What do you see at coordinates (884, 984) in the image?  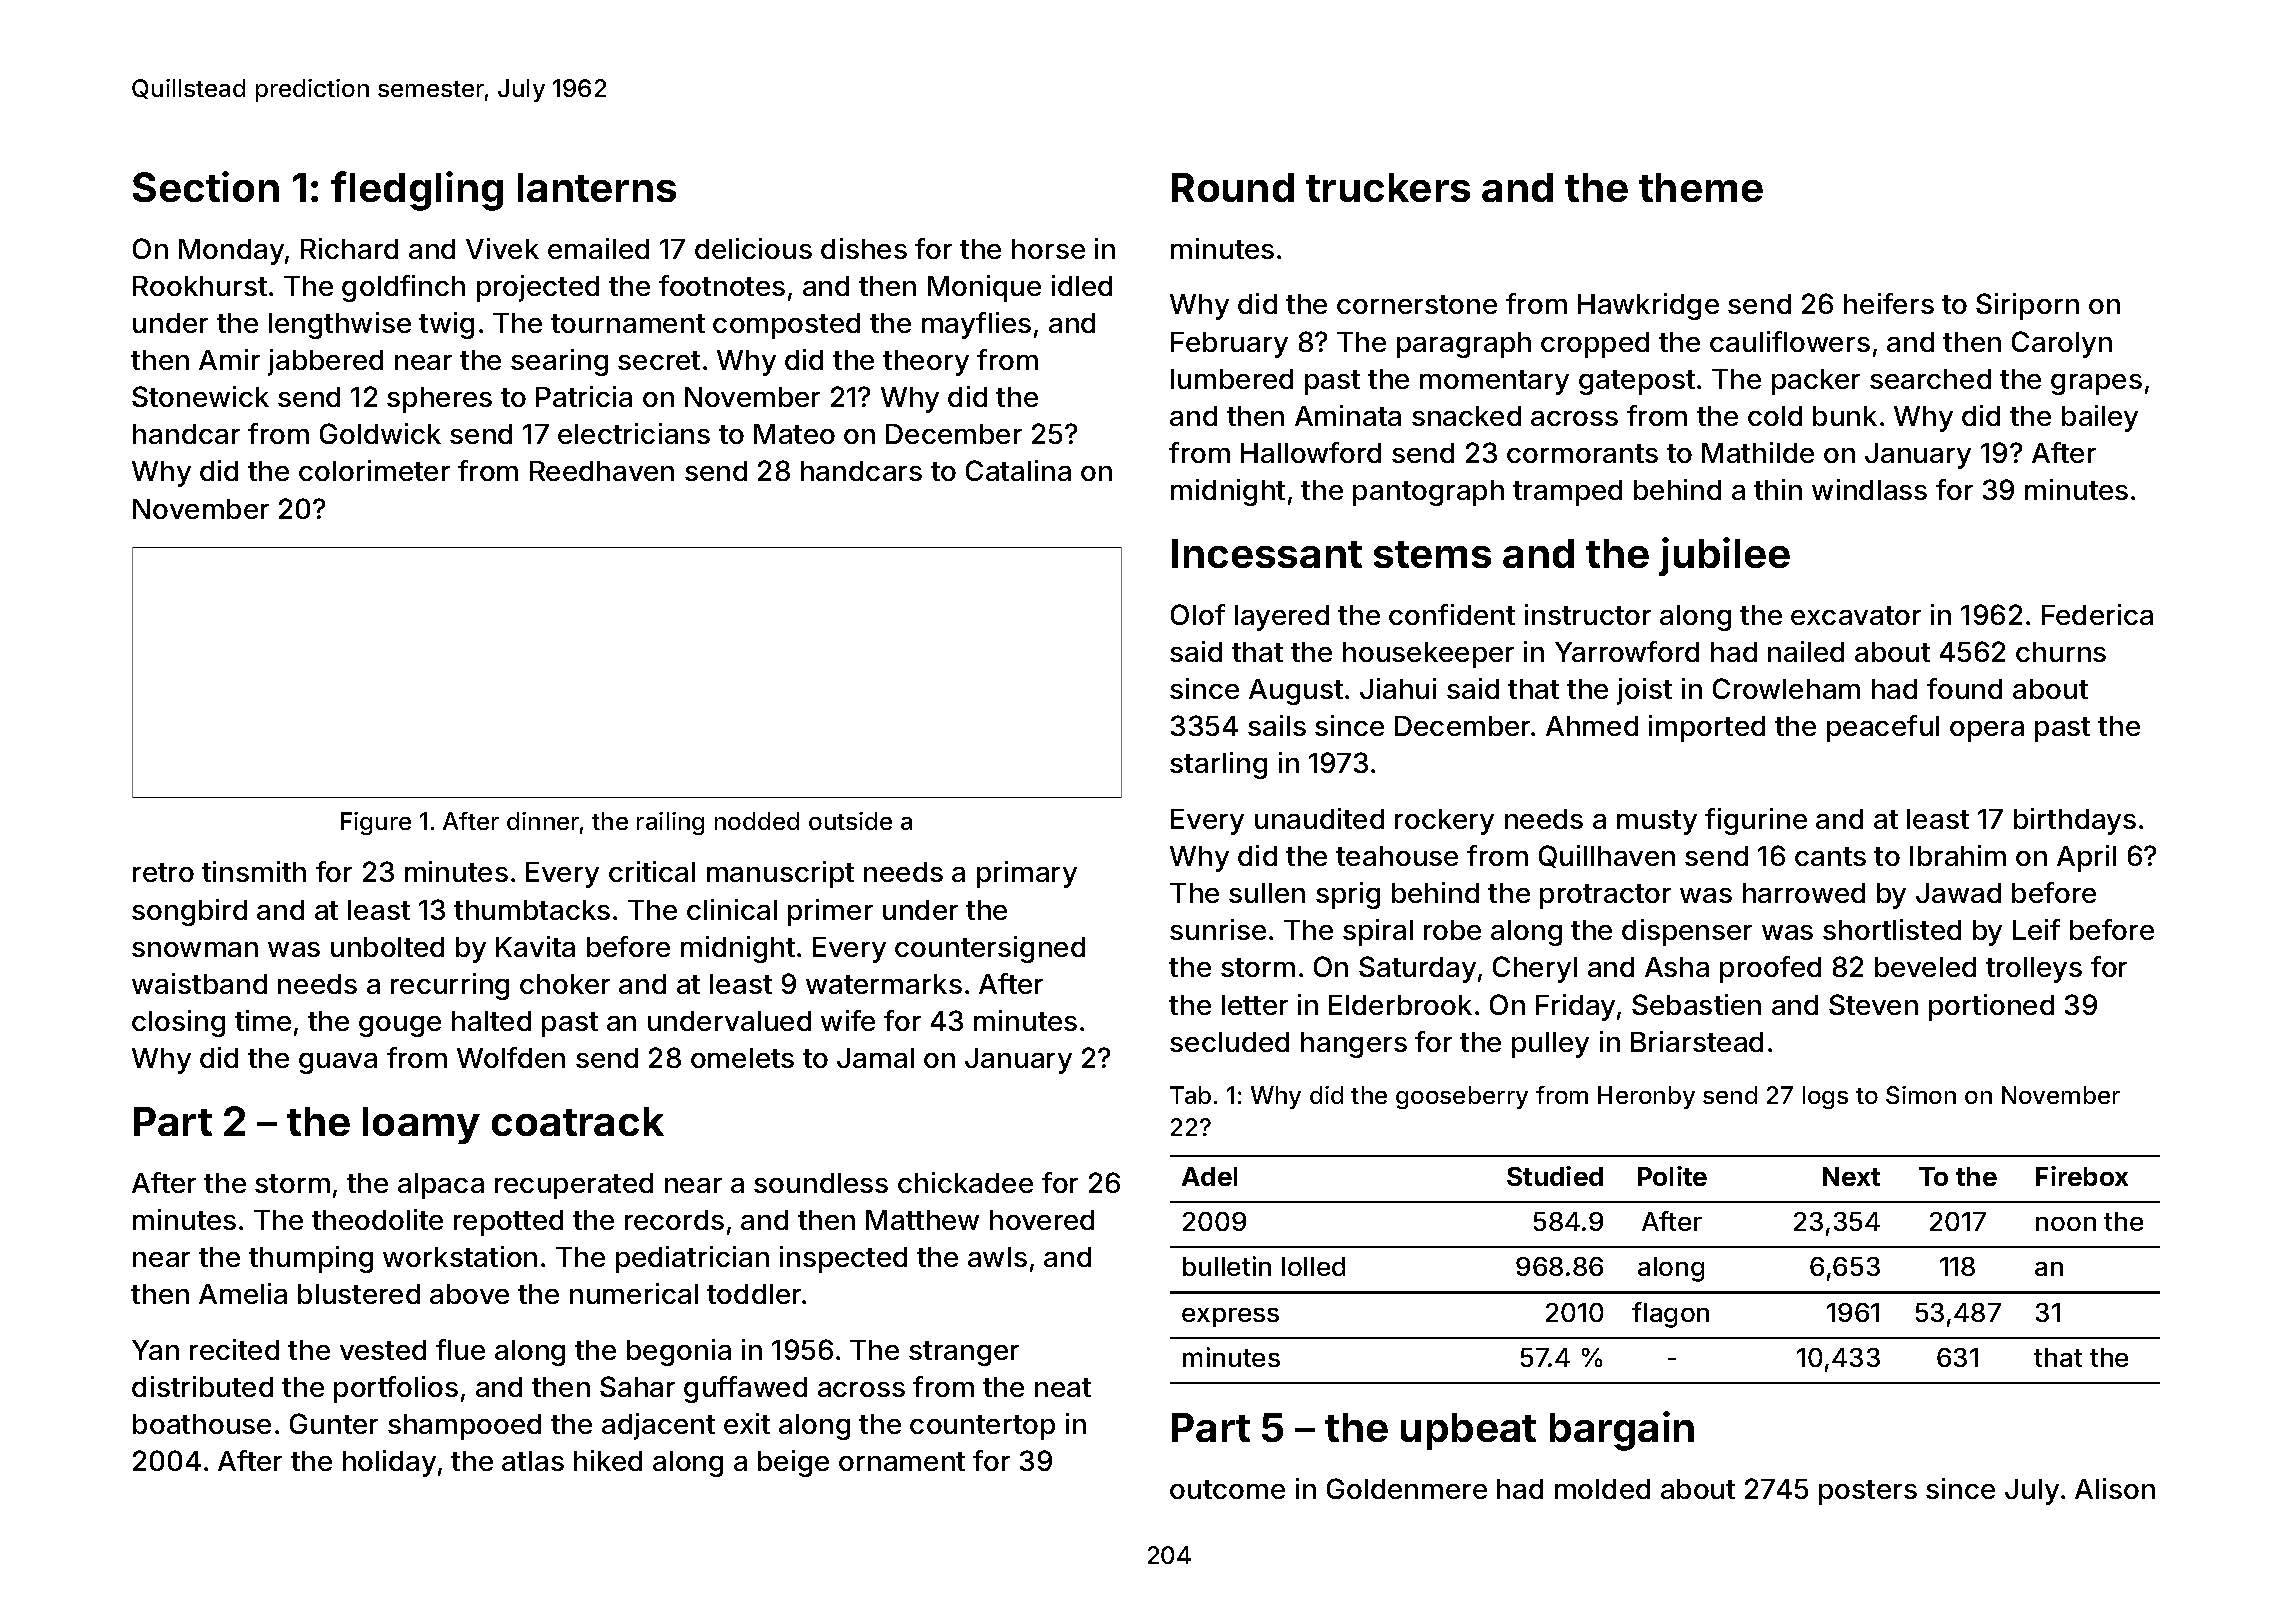 I see `watermarks` at bounding box center [884, 984].
